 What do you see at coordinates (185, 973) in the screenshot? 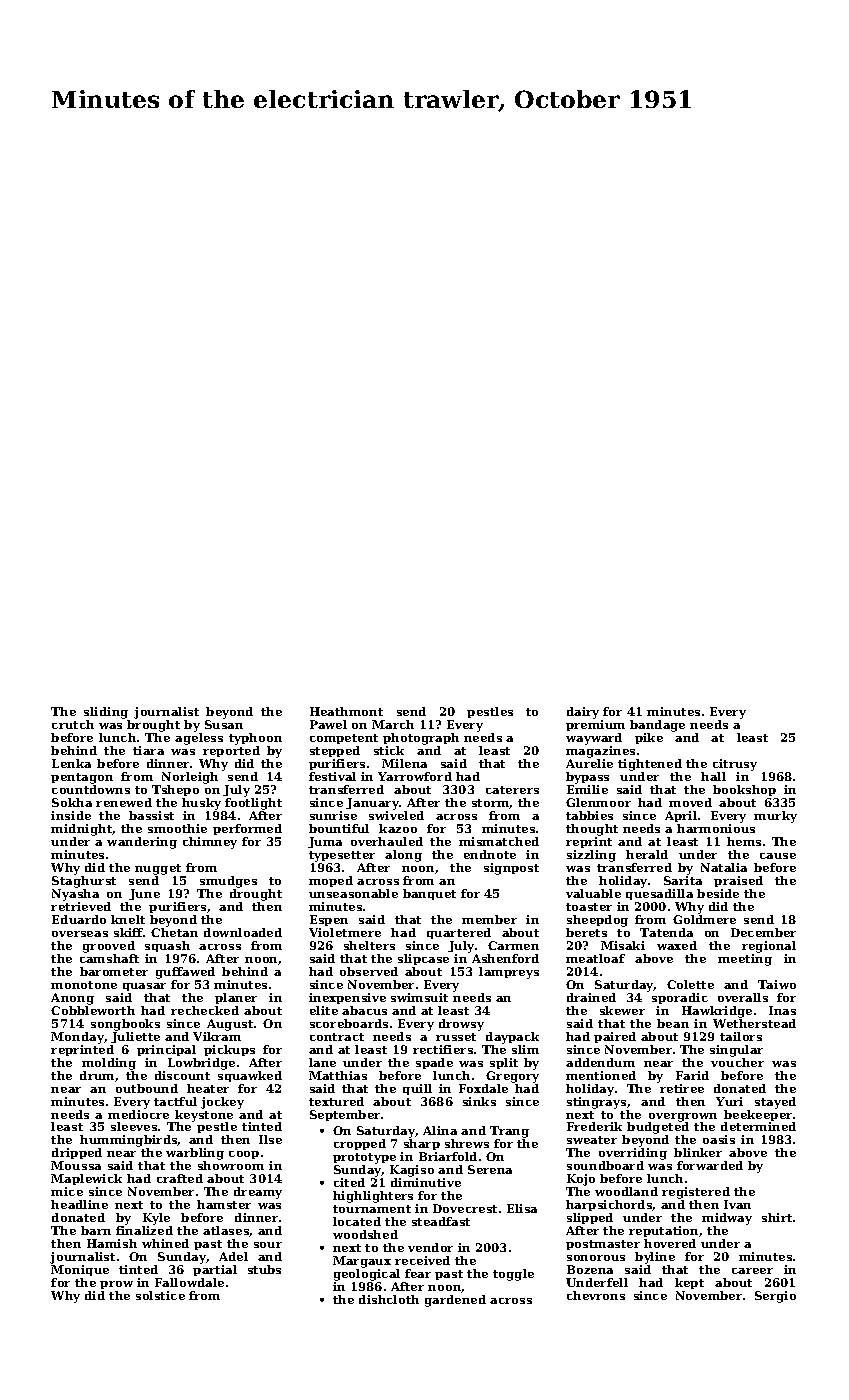
I see `guffawed` at bounding box center [185, 973].
